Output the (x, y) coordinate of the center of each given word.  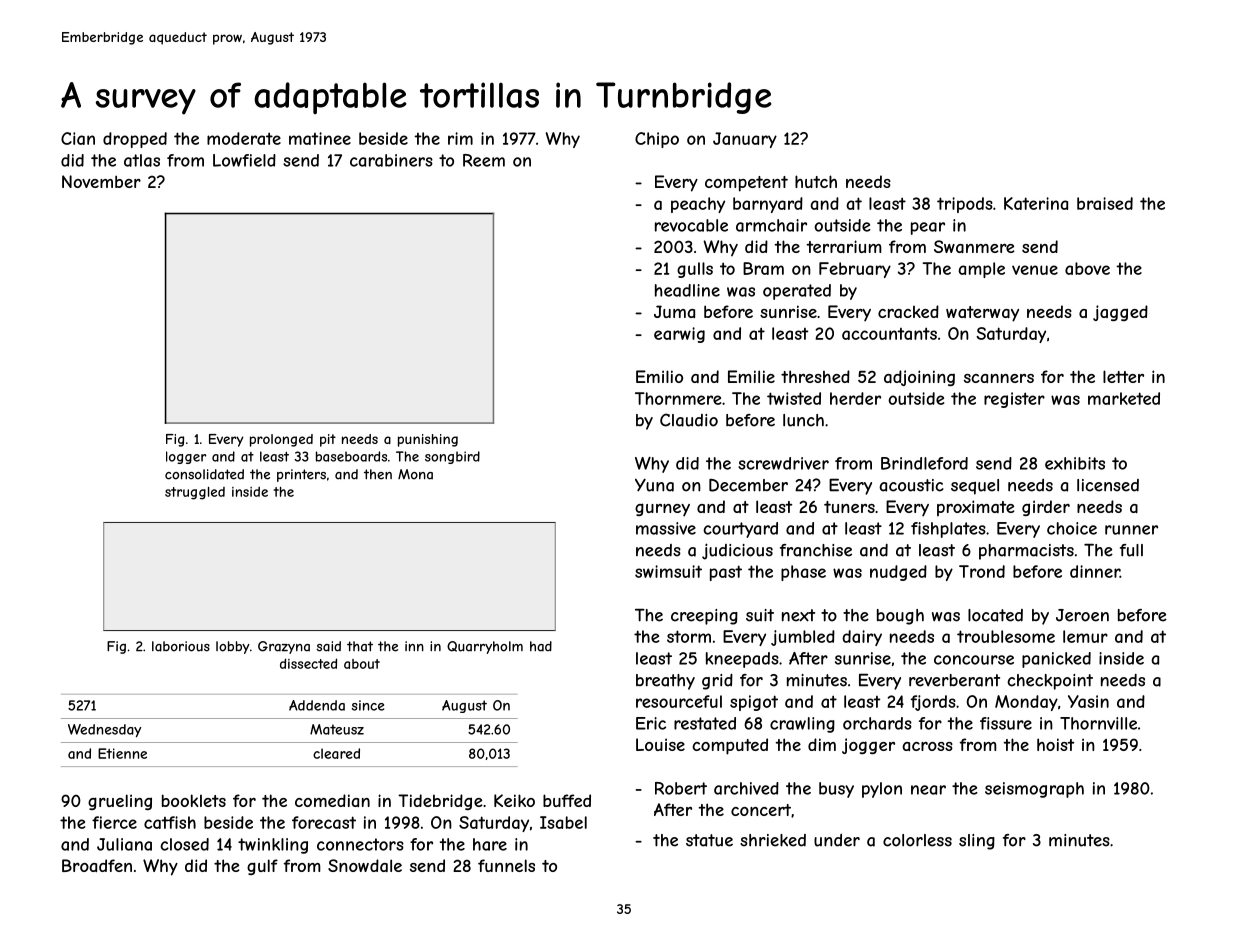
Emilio (659, 376)
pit (328, 440)
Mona (415, 474)
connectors (360, 844)
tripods (965, 205)
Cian (78, 138)
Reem (484, 160)
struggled (195, 493)
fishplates (948, 530)
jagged (1120, 313)
